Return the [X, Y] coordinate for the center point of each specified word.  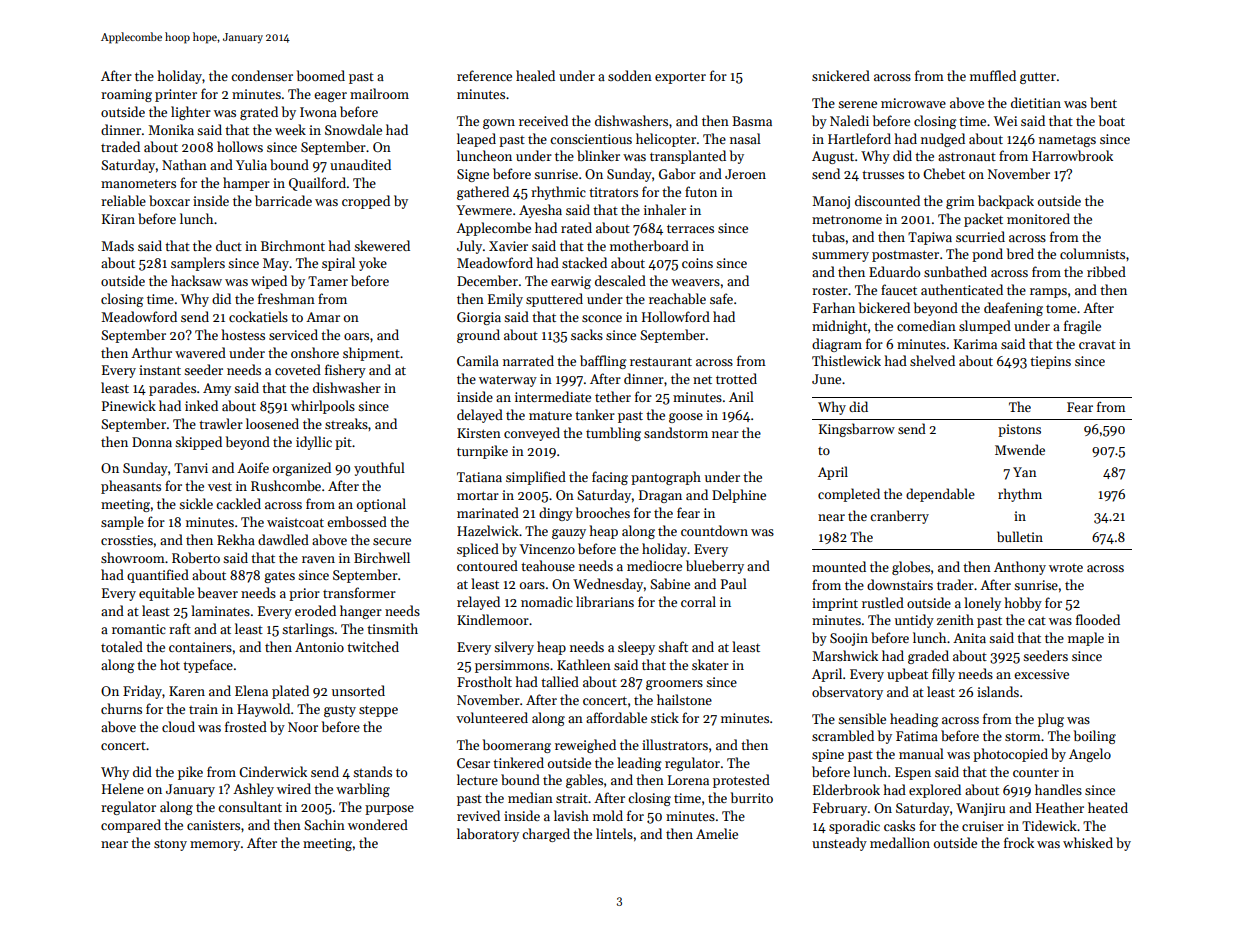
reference [484, 75]
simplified [536, 478]
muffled [993, 75]
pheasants [131, 487]
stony [170, 845]
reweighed [585, 746]
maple [1086, 639]
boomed [321, 75]
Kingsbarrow [857, 430]
